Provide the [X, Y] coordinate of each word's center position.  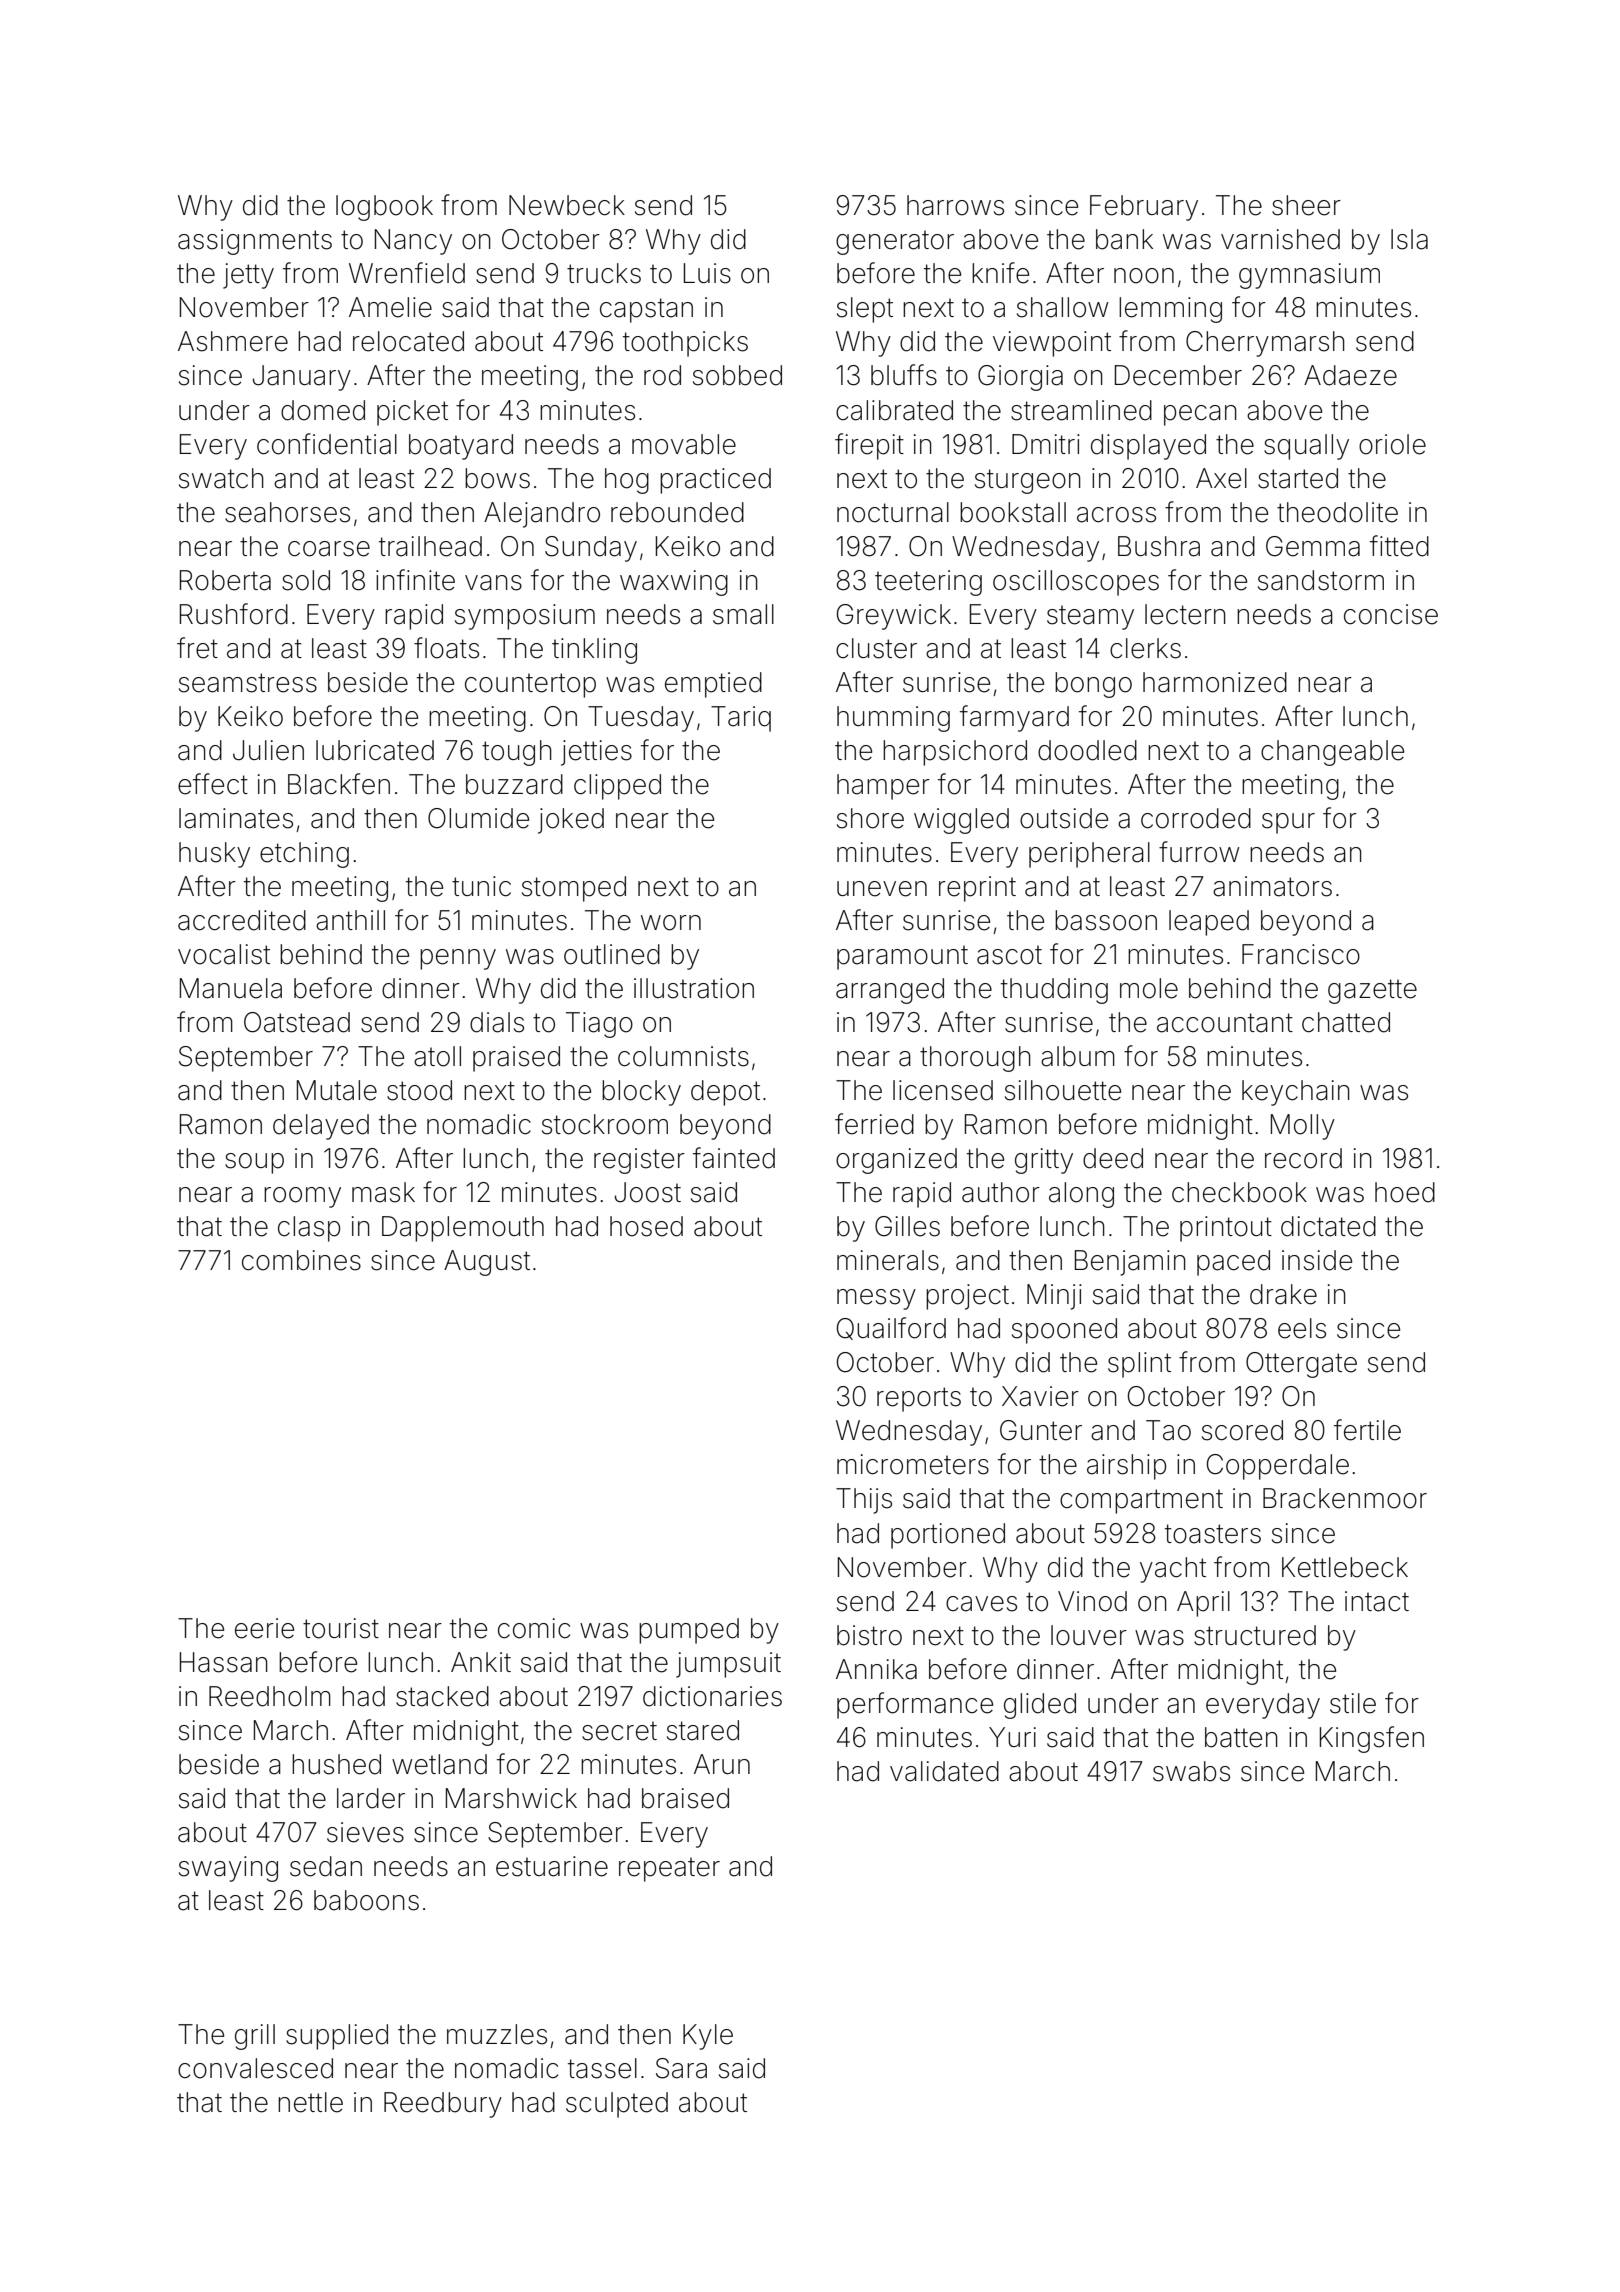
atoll [437, 1056]
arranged [890, 991]
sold [306, 580]
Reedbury [443, 2105]
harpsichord [955, 753]
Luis [707, 273]
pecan [1200, 415]
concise [1391, 614]
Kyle [708, 2037]
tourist [341, 1628]
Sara [681, 2068]
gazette [1372, 991]
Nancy [413, 242]
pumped [689, 1631]
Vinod [1092, 1601]
